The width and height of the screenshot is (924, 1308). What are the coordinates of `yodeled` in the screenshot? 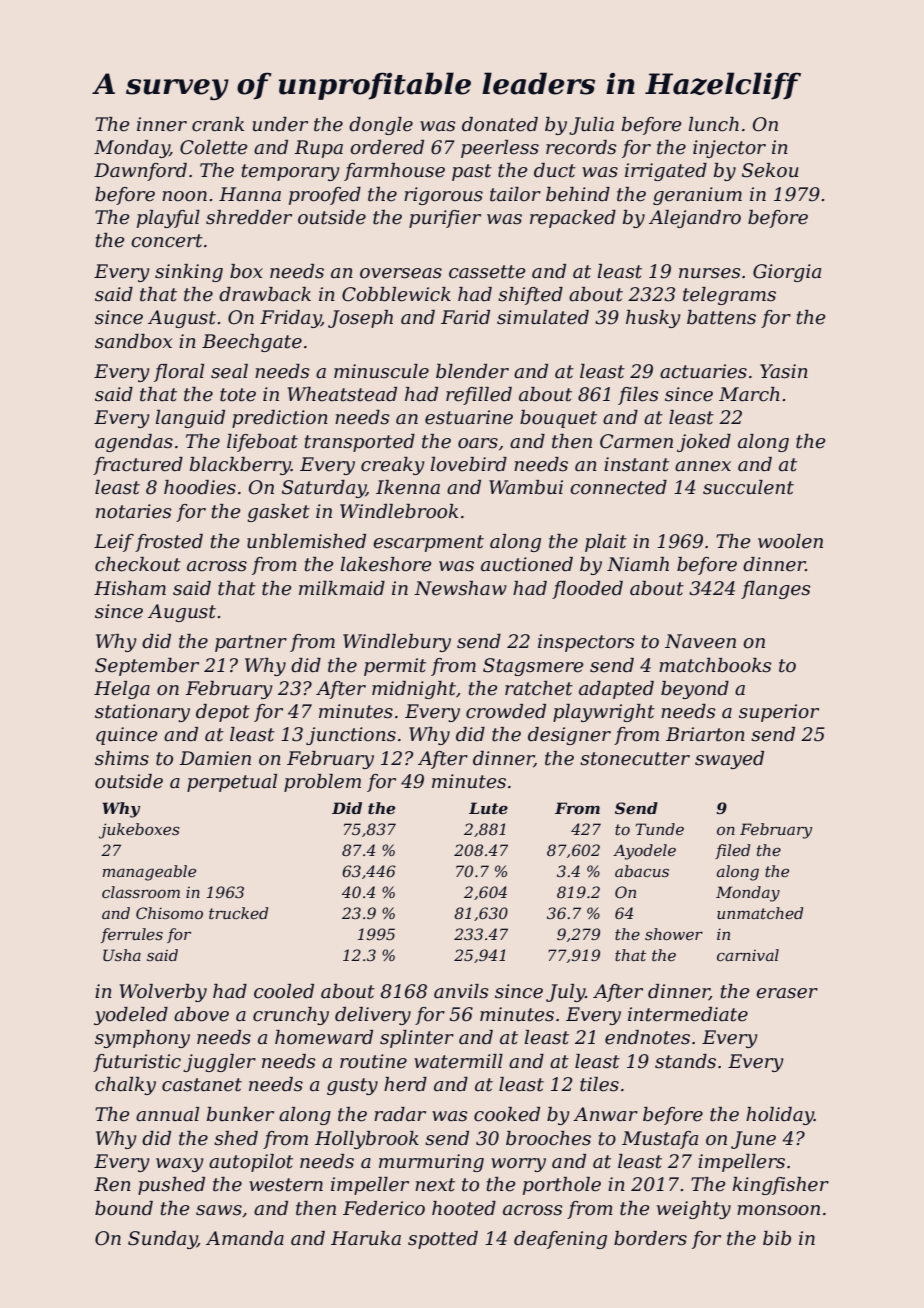 It's located at (131, 1016).
